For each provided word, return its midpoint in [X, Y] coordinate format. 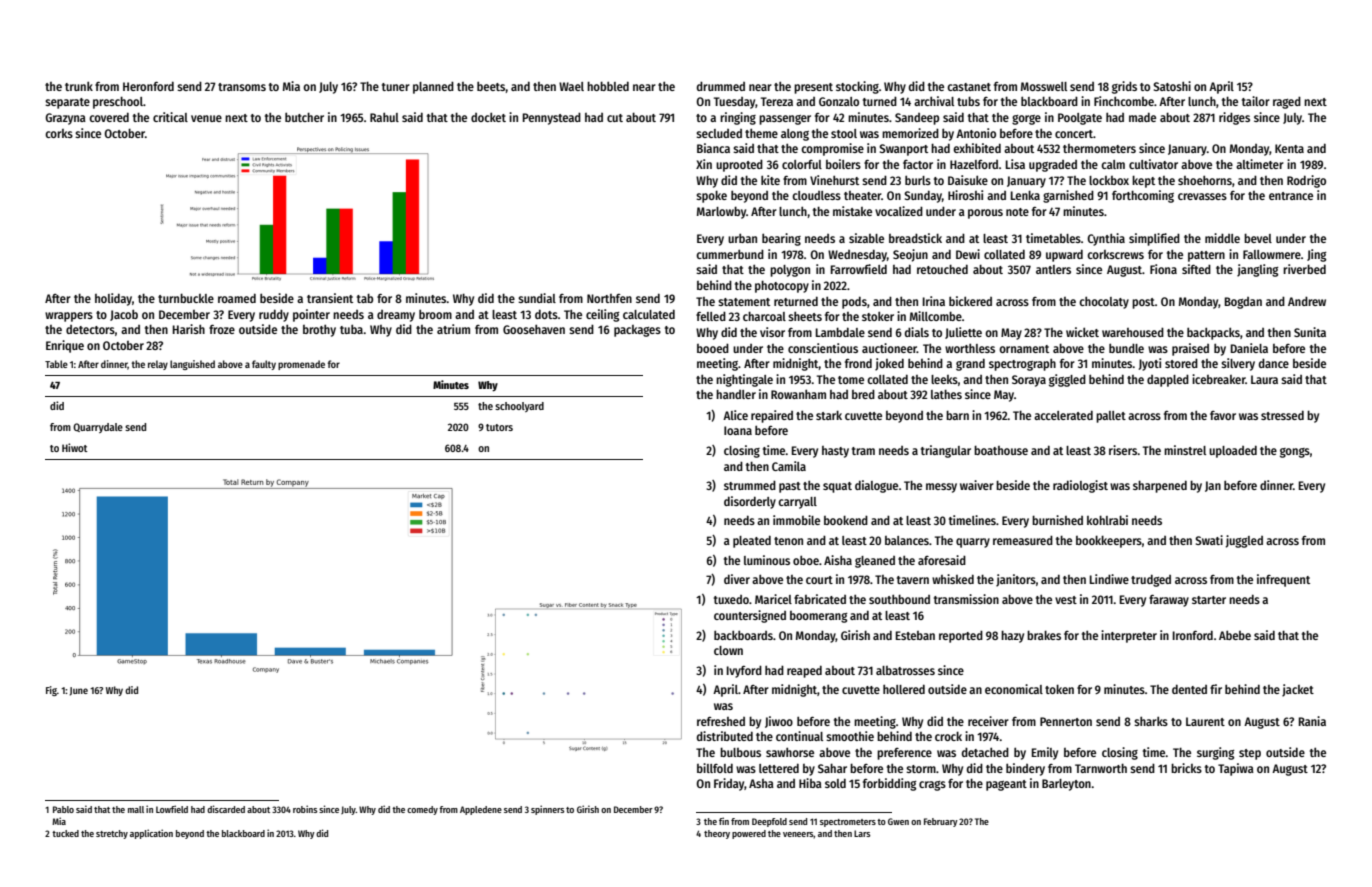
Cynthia [1106, 239]
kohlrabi [1107, 520]
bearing [781, 239]
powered [749, 834]
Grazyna [65, 119]
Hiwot [75, 447]
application [151, 834]
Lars [862, 833]
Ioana [738, 430]
